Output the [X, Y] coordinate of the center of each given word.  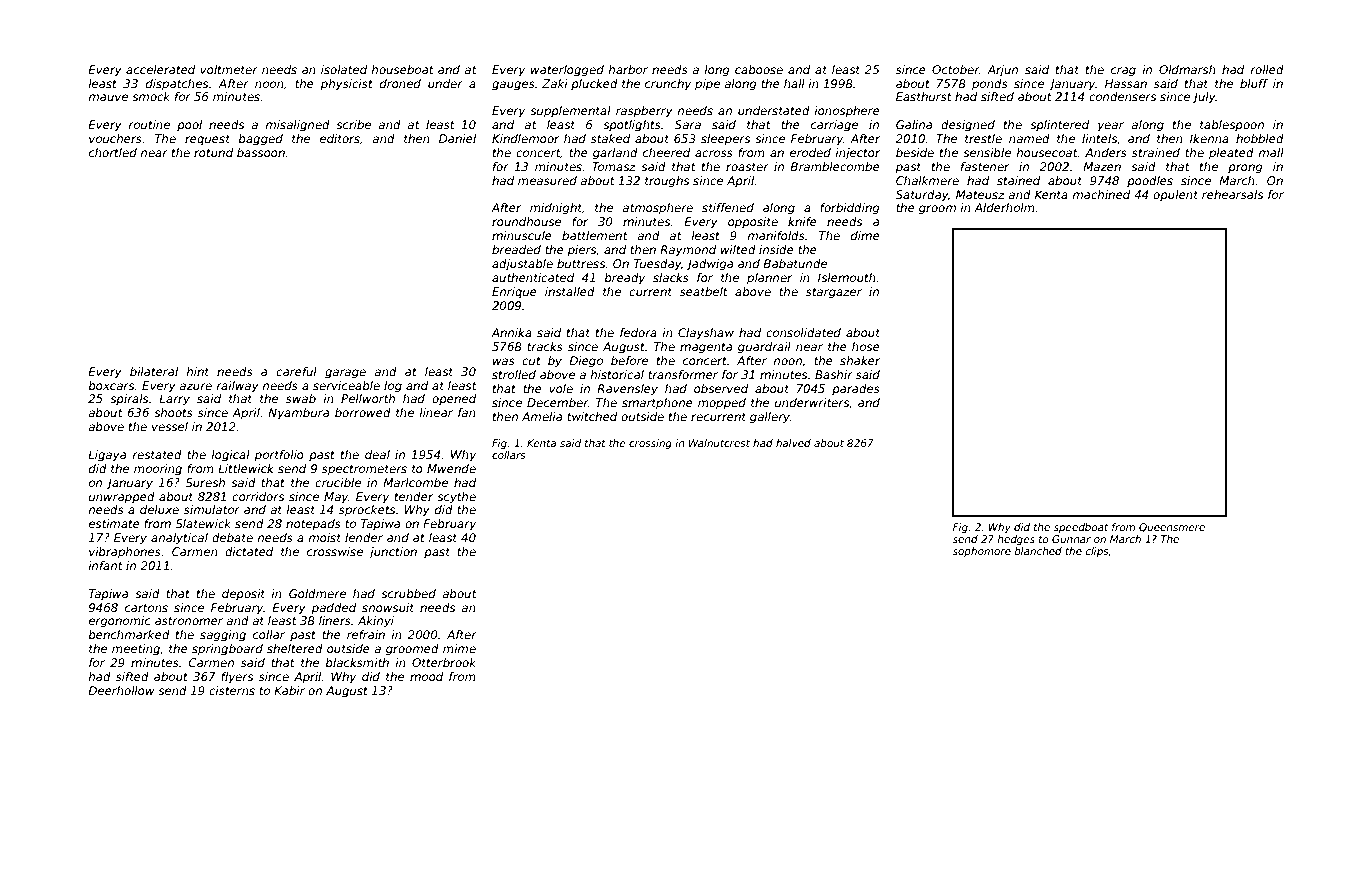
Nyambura [298, 414]
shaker [860, 360]
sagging [223, 636]
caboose [759, 69]
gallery [770, 418]
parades [856, 390]
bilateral [154, 371]
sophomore [982, 552]
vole [561, 388]
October [955, 69]
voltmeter [229, 69]
